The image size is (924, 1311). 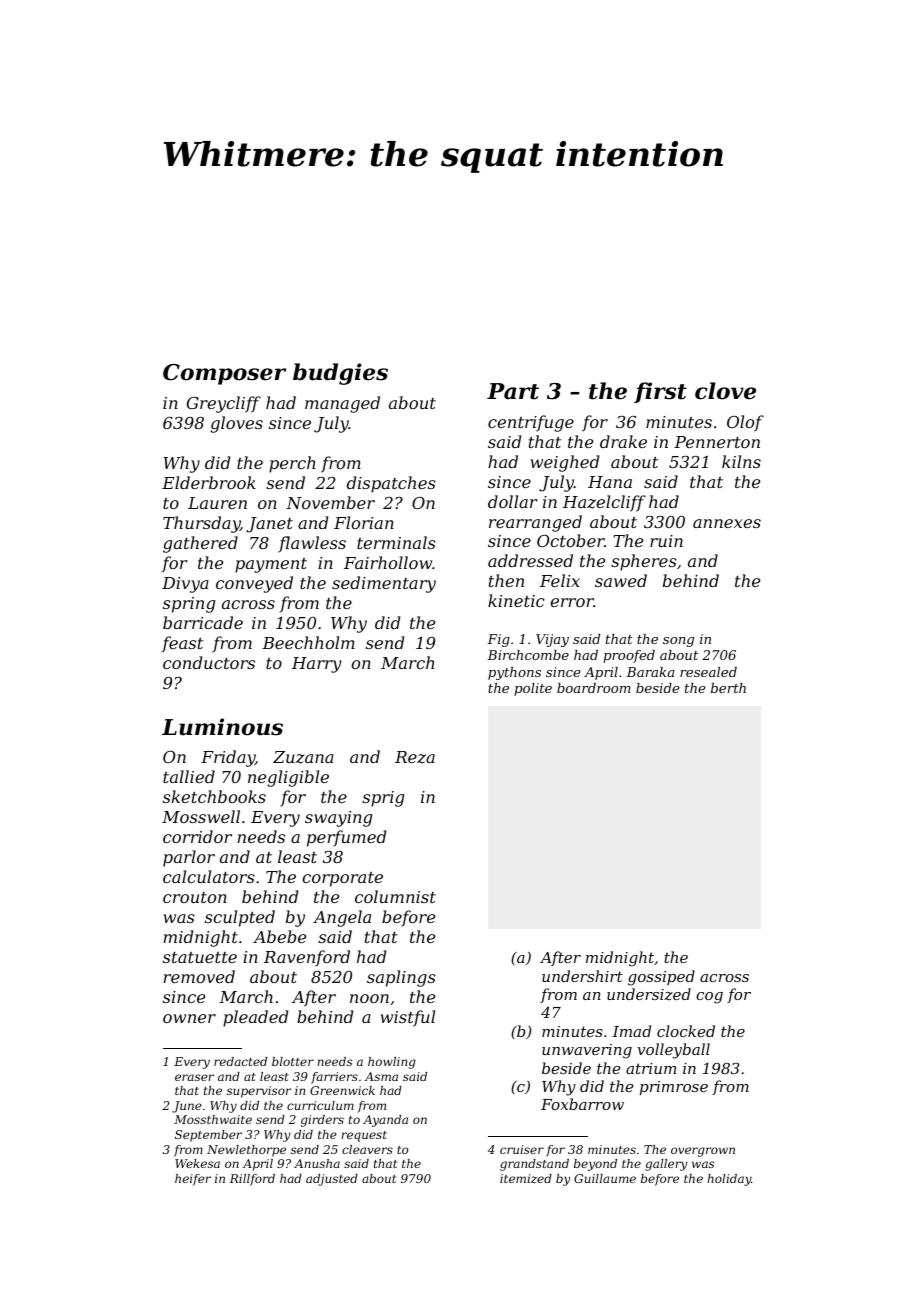 I want to click on polite, so click(x=533, y=689).
